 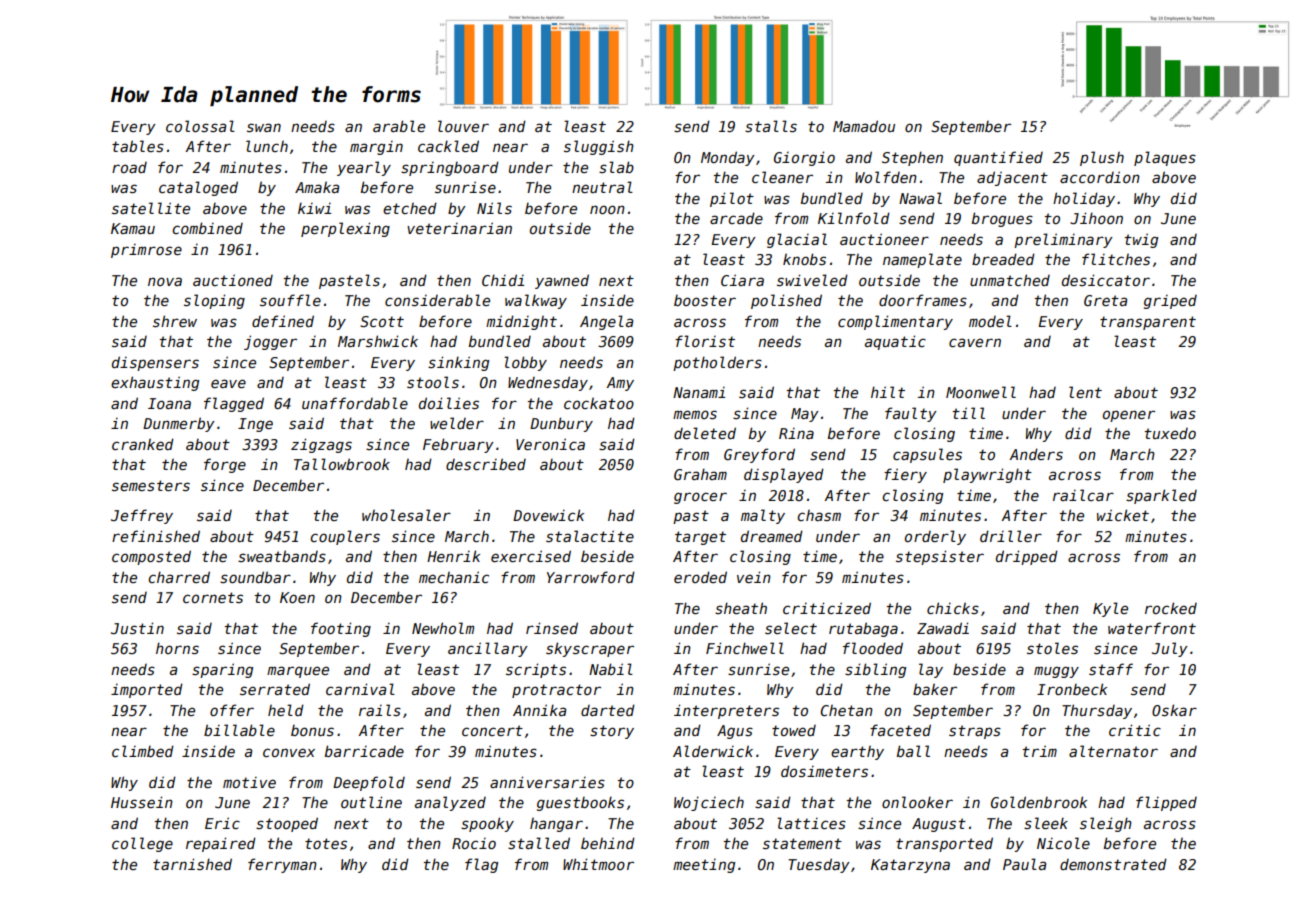 I want to click on Deepfold, so click(x=369, y=783).
